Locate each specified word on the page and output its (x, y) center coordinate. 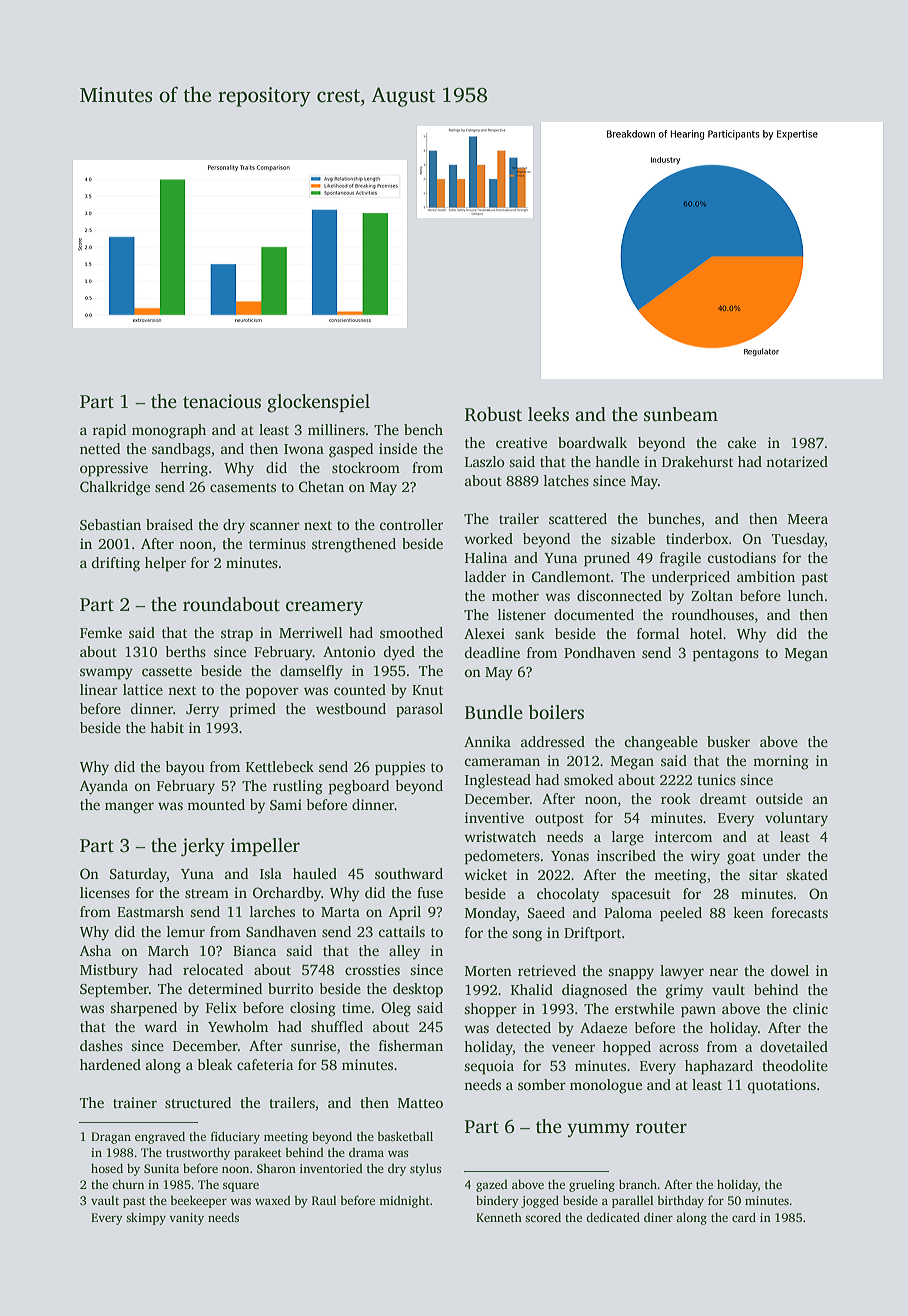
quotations (781, 1086)
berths (185, 651)
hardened (110, 1064)
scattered (578, 518)
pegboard (358, 787)
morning (781, 762)
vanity (186, 1219)
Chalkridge (115, 488)
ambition (766, 576)
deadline (492, 652)
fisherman (411, 1045)
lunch (806, 595)
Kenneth (499, 1217)
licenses (105, 892)
